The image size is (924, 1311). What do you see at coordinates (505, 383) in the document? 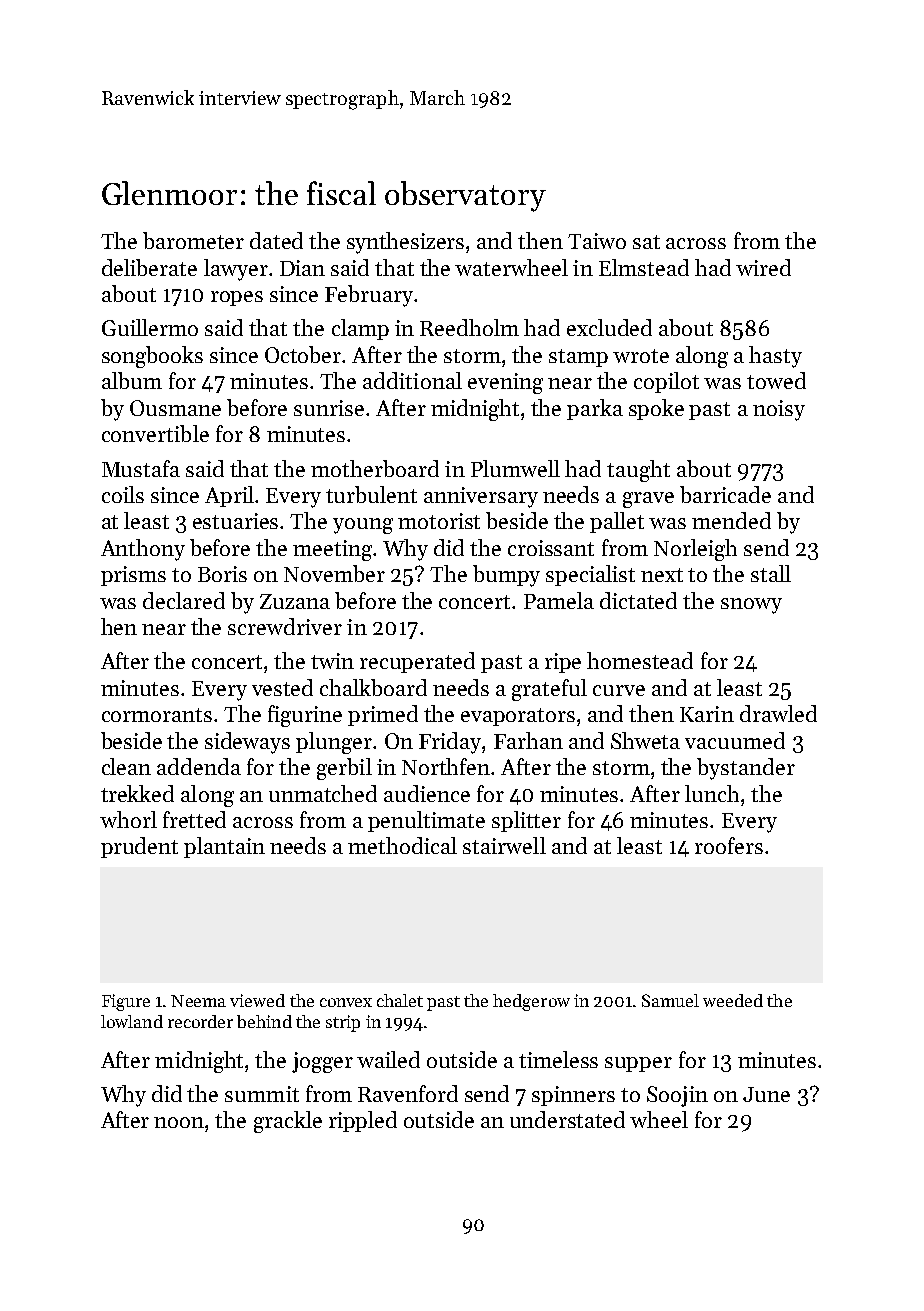
I see `evening` at bounding box center [505, 383].
